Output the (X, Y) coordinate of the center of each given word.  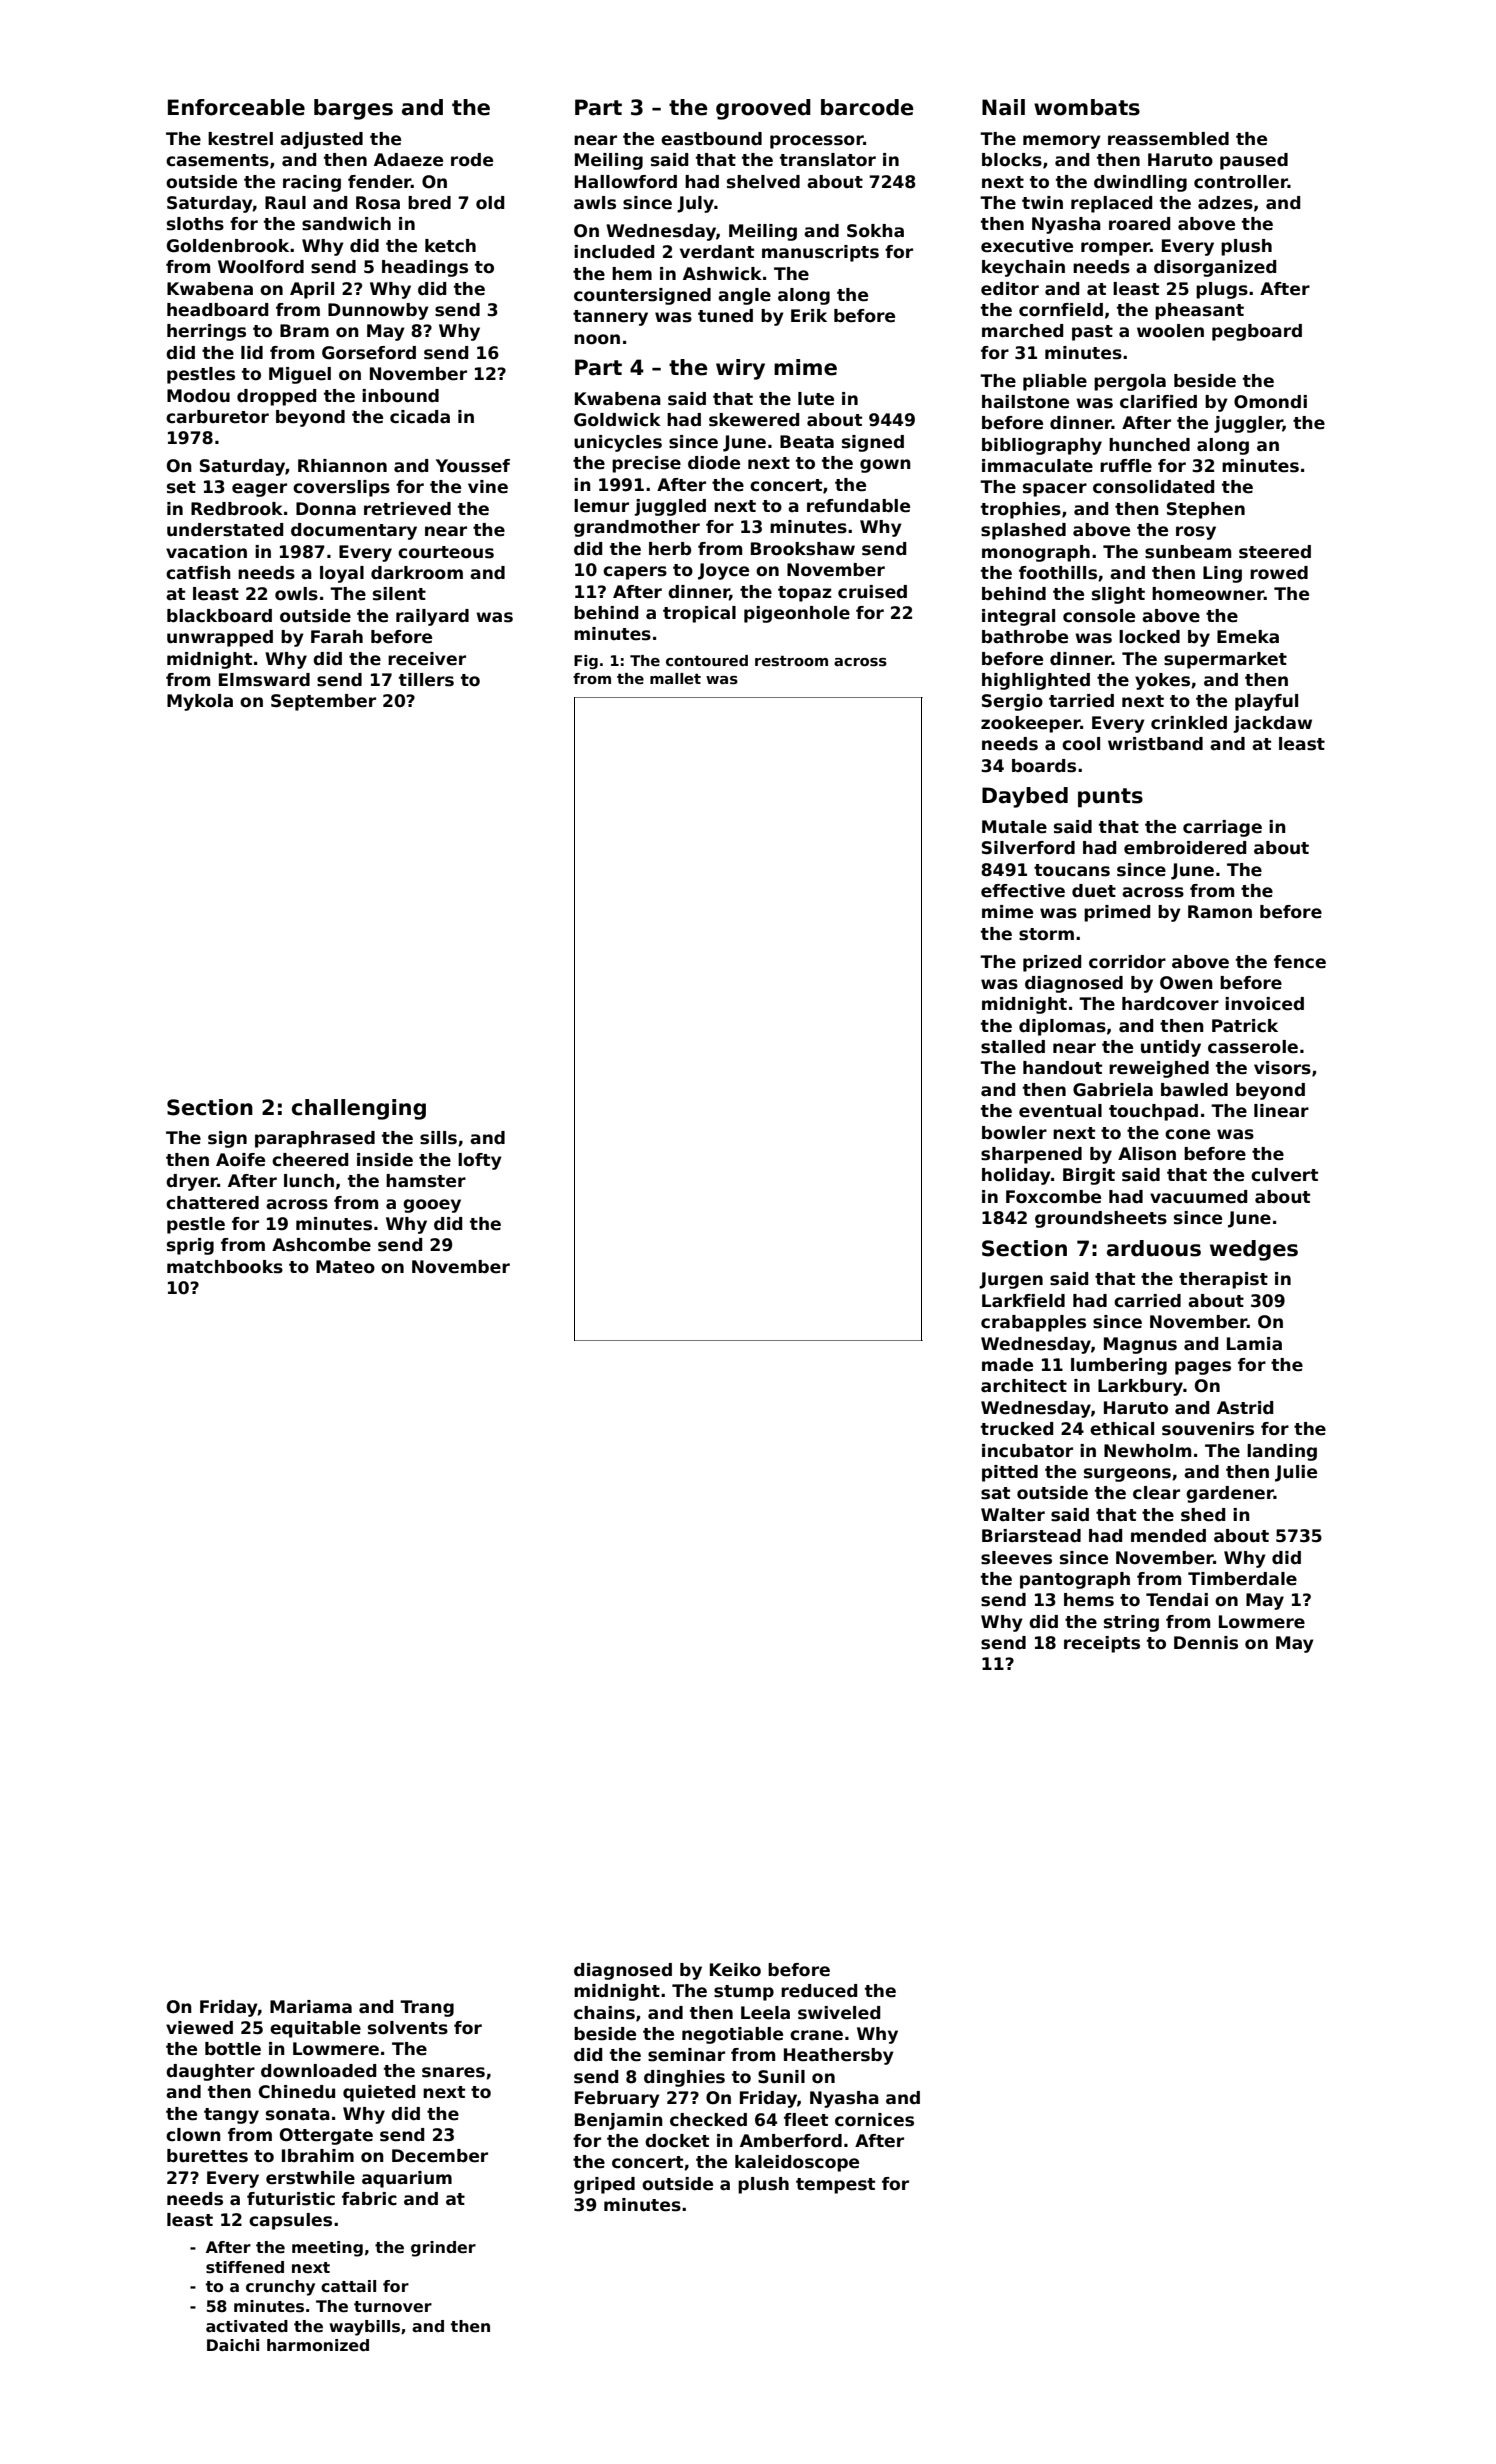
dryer (192, 1182)
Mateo (345, 1267)
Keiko (735, 1970)
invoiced (1264, 1004)
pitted (1010, 1473)
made (1007, 1365)
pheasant (1199, 311)
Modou (198, 396)
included (614, 252)
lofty (480, 1161)
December (440, 2156)
